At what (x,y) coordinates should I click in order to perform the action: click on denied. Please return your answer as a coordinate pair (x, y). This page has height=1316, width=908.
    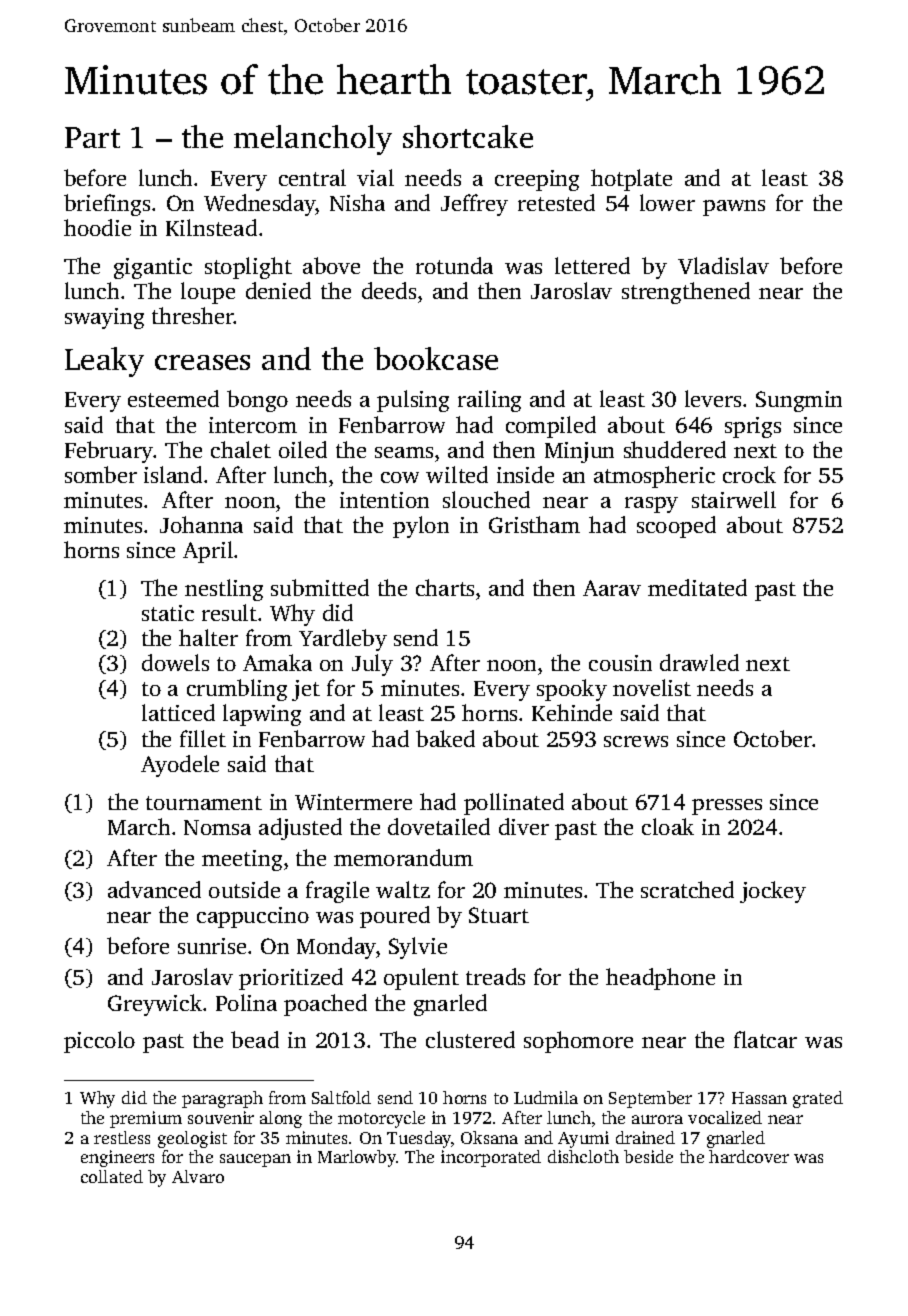
    Looking at the image, I should click on (278, 290).
